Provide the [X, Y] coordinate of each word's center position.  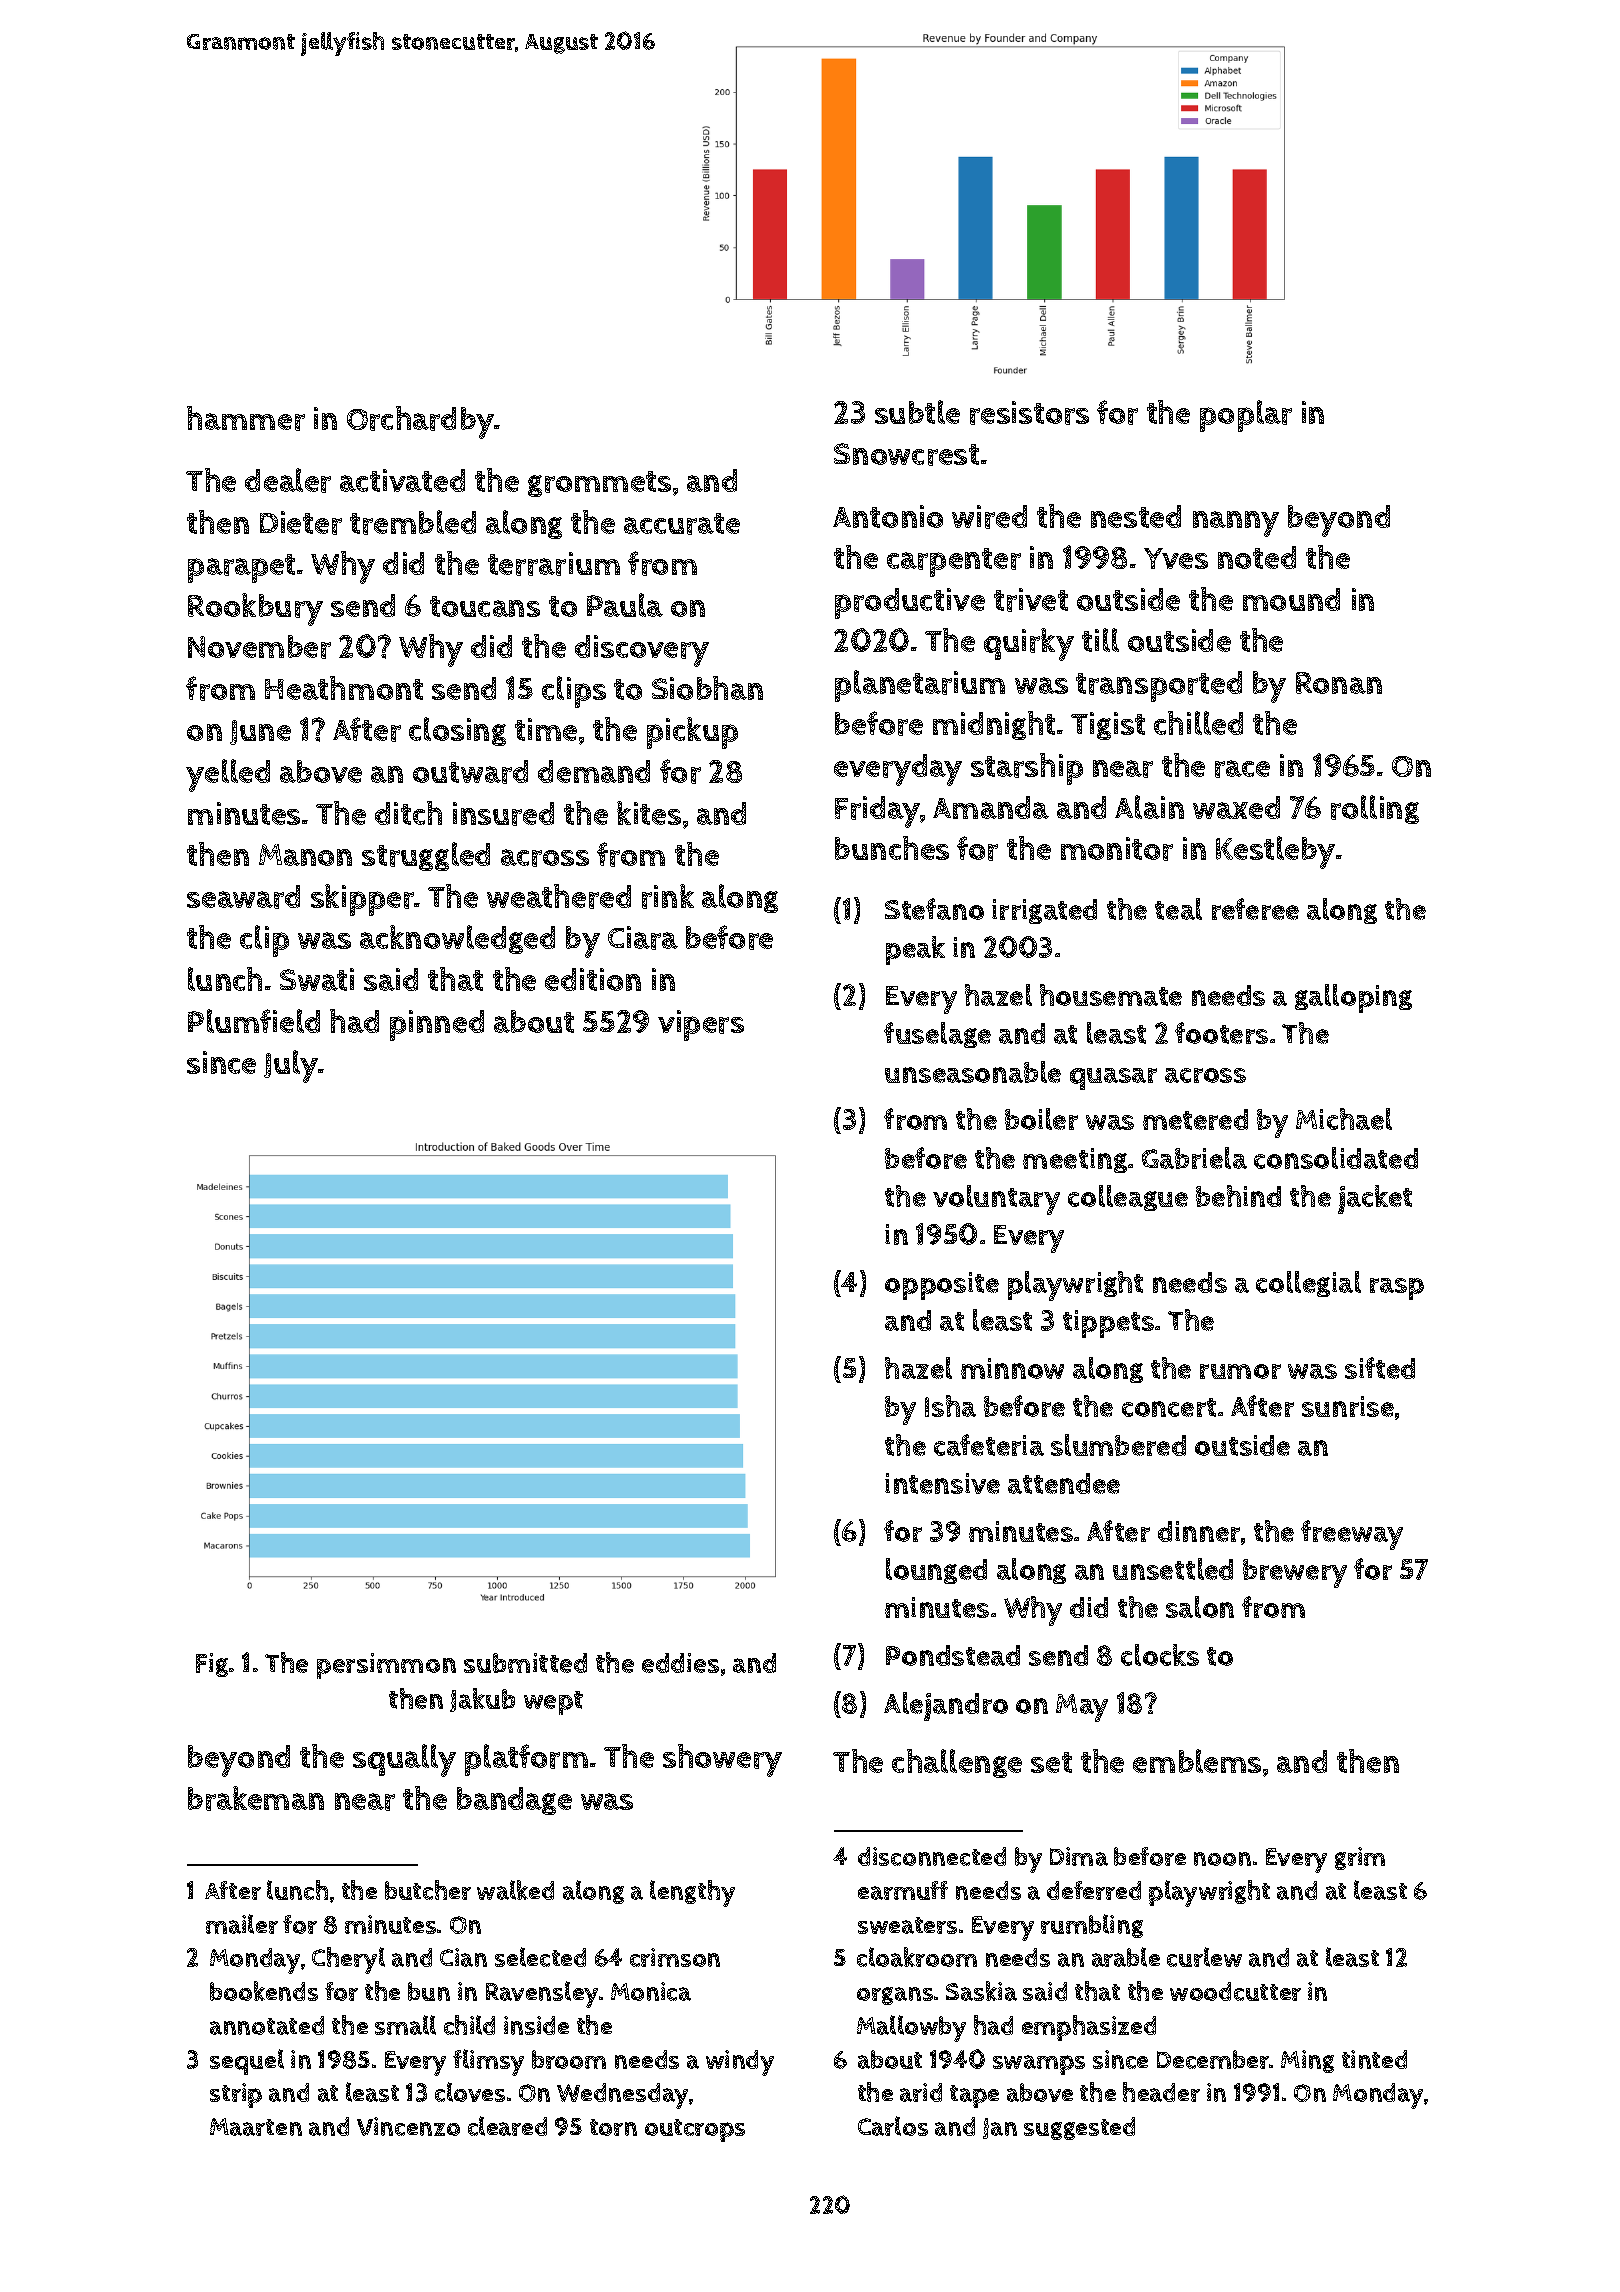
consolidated [1336, 1158]
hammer [246, 418]
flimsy [488, 2062]
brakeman [256, 1798]
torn [613, 2127]
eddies [680, 1663]
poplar [1246, 416]
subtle [917, 412]
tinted [1374, 2059]
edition [593, 979]
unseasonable [973, 1072]
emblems [1197, 1761]
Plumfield [254, 1021]
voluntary [996, 1200]
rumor [1240, 1371]
